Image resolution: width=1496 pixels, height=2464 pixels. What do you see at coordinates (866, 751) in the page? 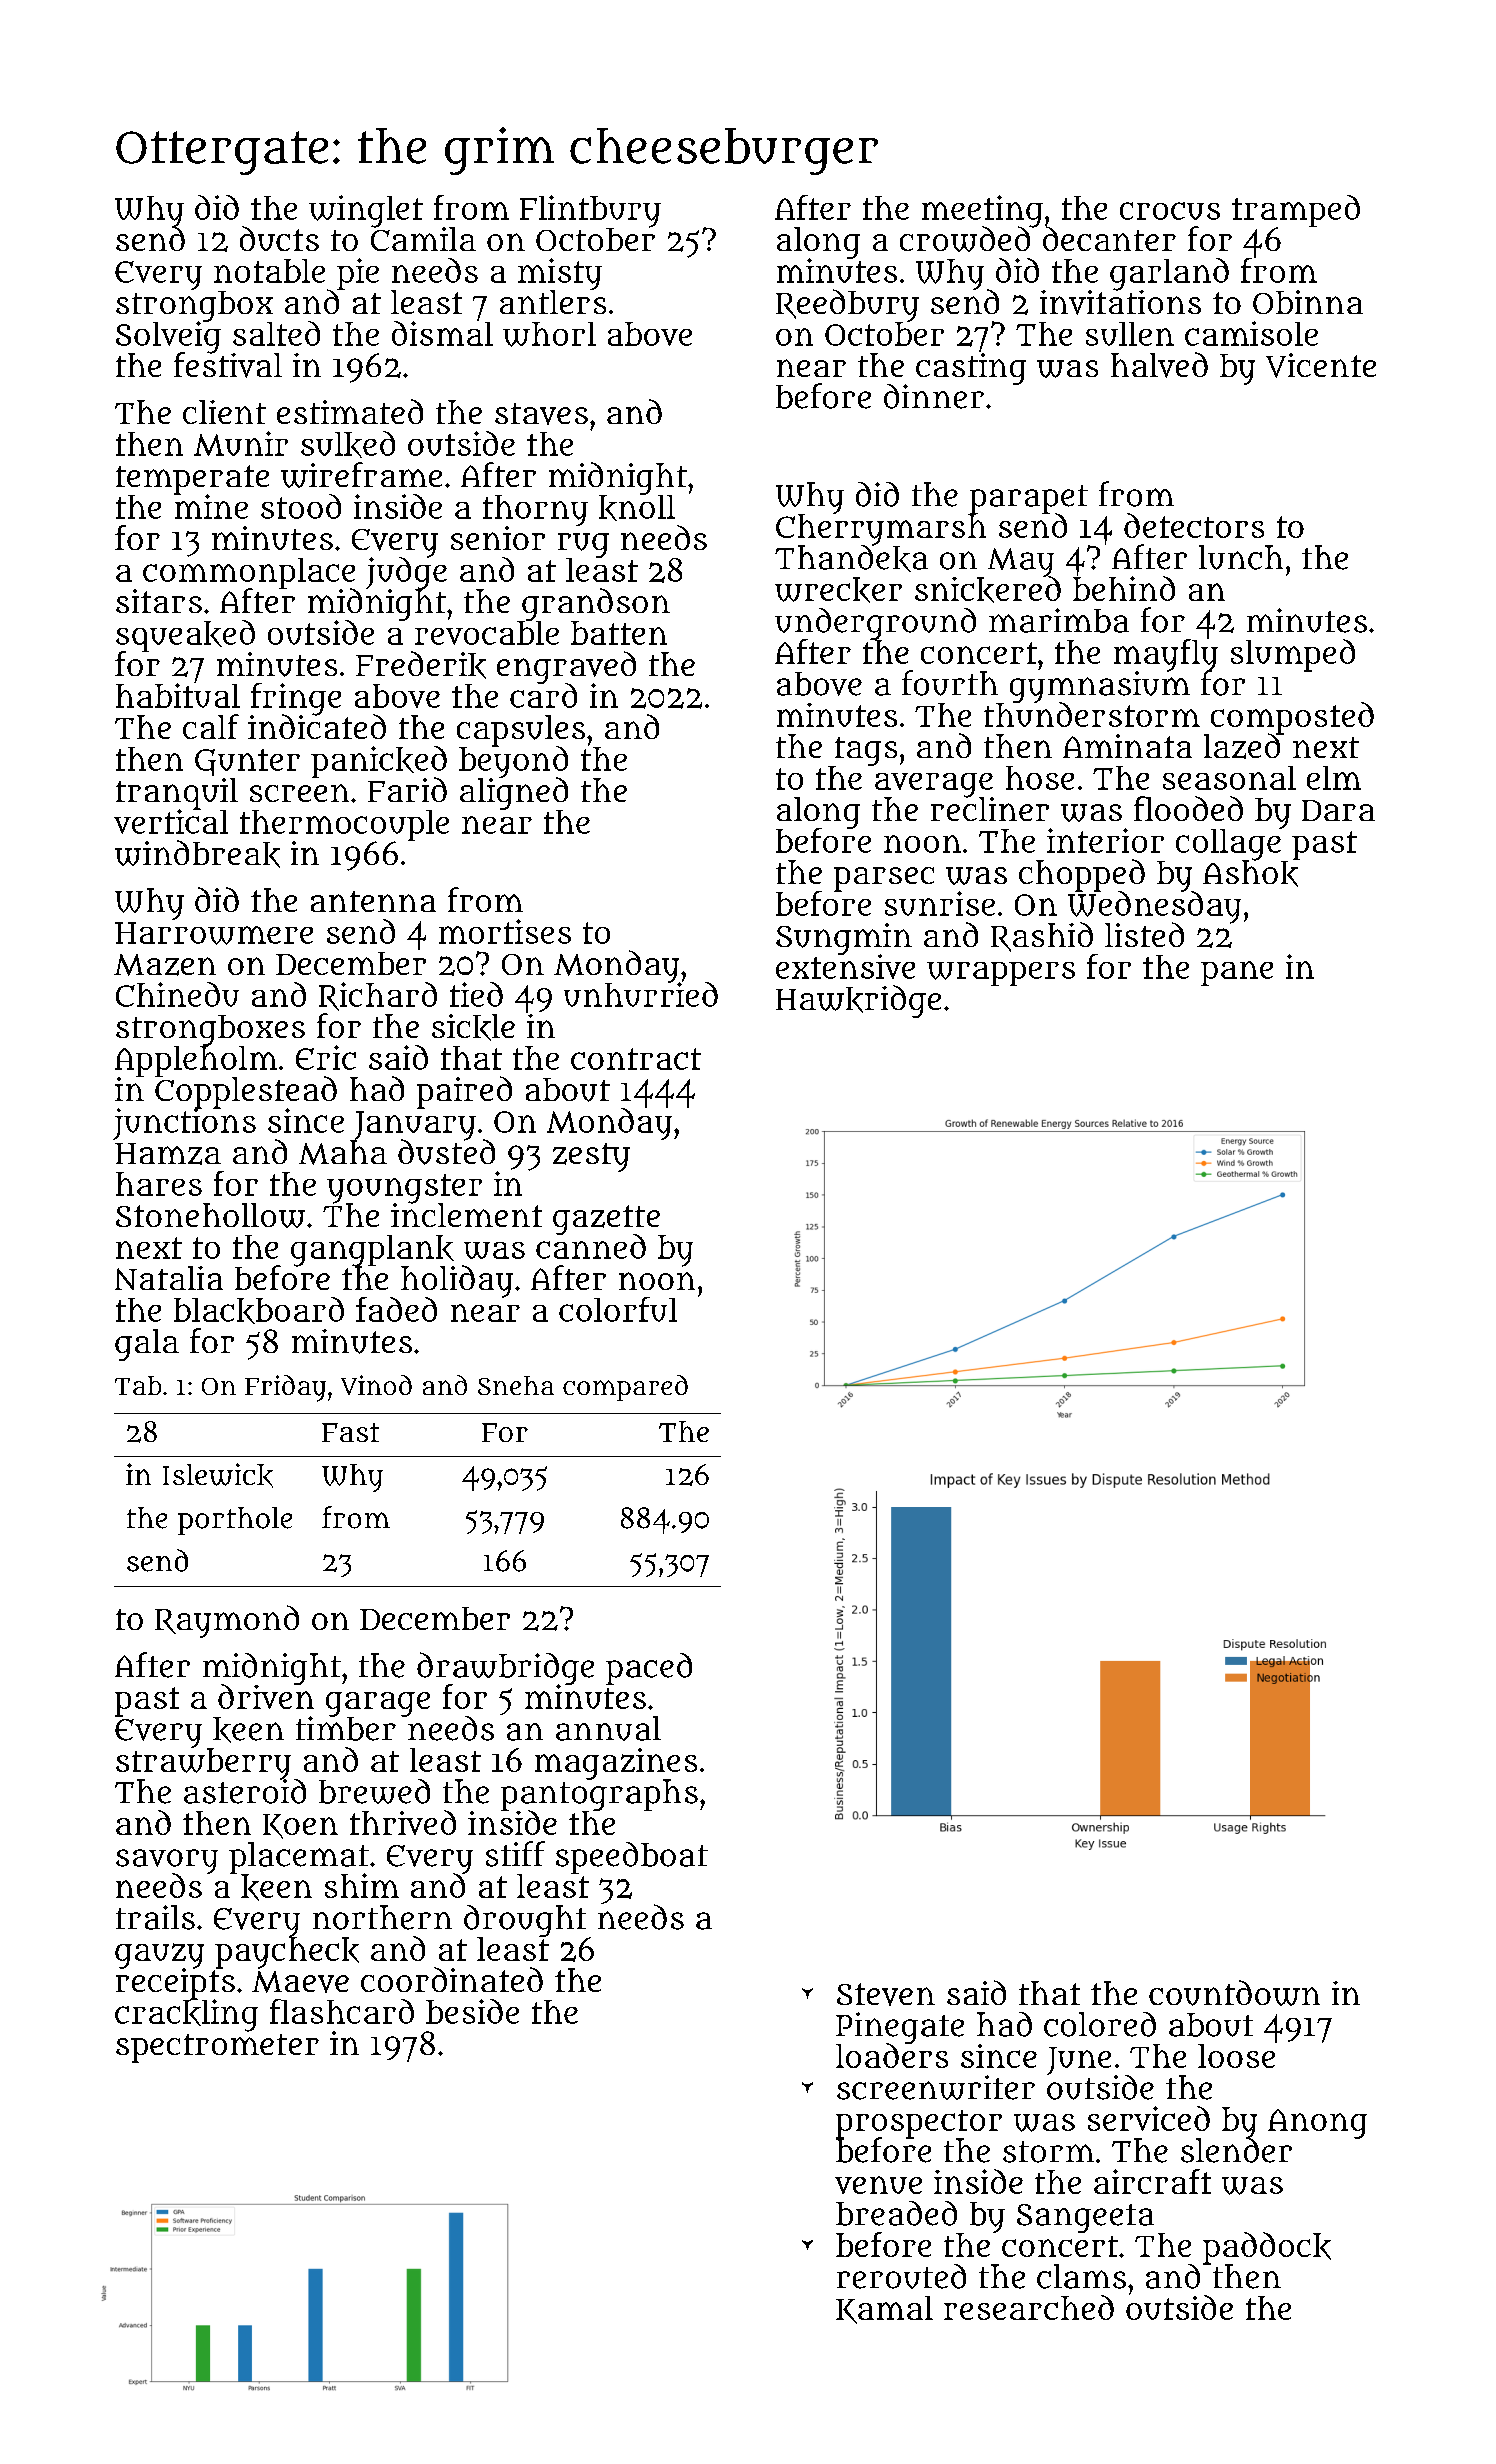
I see `tags` at bounding box center [866, 751].
